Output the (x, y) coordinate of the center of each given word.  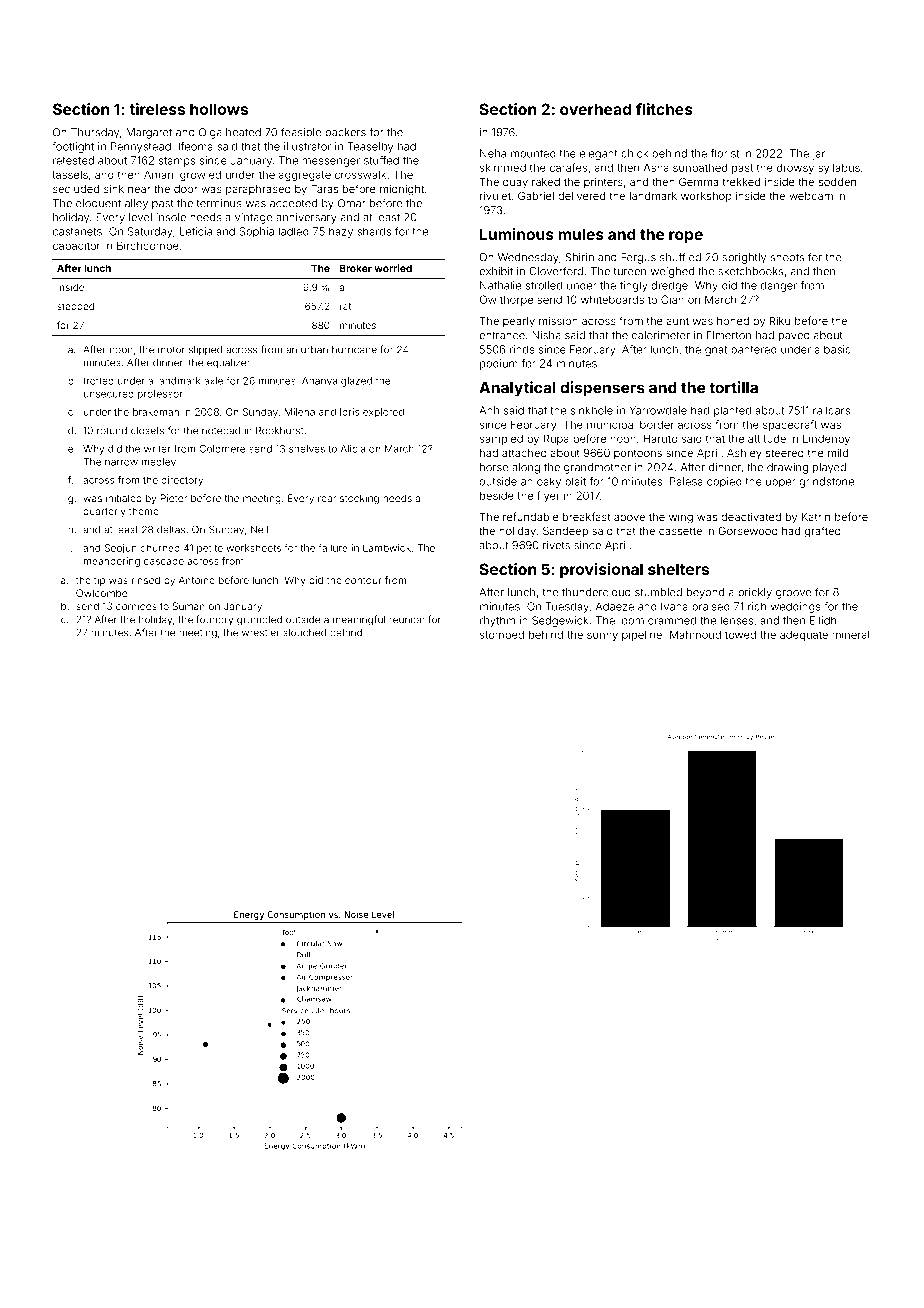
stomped (502, 635)
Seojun (121, 549)
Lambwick (387, 548)
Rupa (556, 439)
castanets (77, 232)
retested (73, 160)
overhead (595, 109)
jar (818, 154)
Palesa (686, 481)
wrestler (261, 633)
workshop (706, 197)
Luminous (517, 234)
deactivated (751, 517)
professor (160, 394)
